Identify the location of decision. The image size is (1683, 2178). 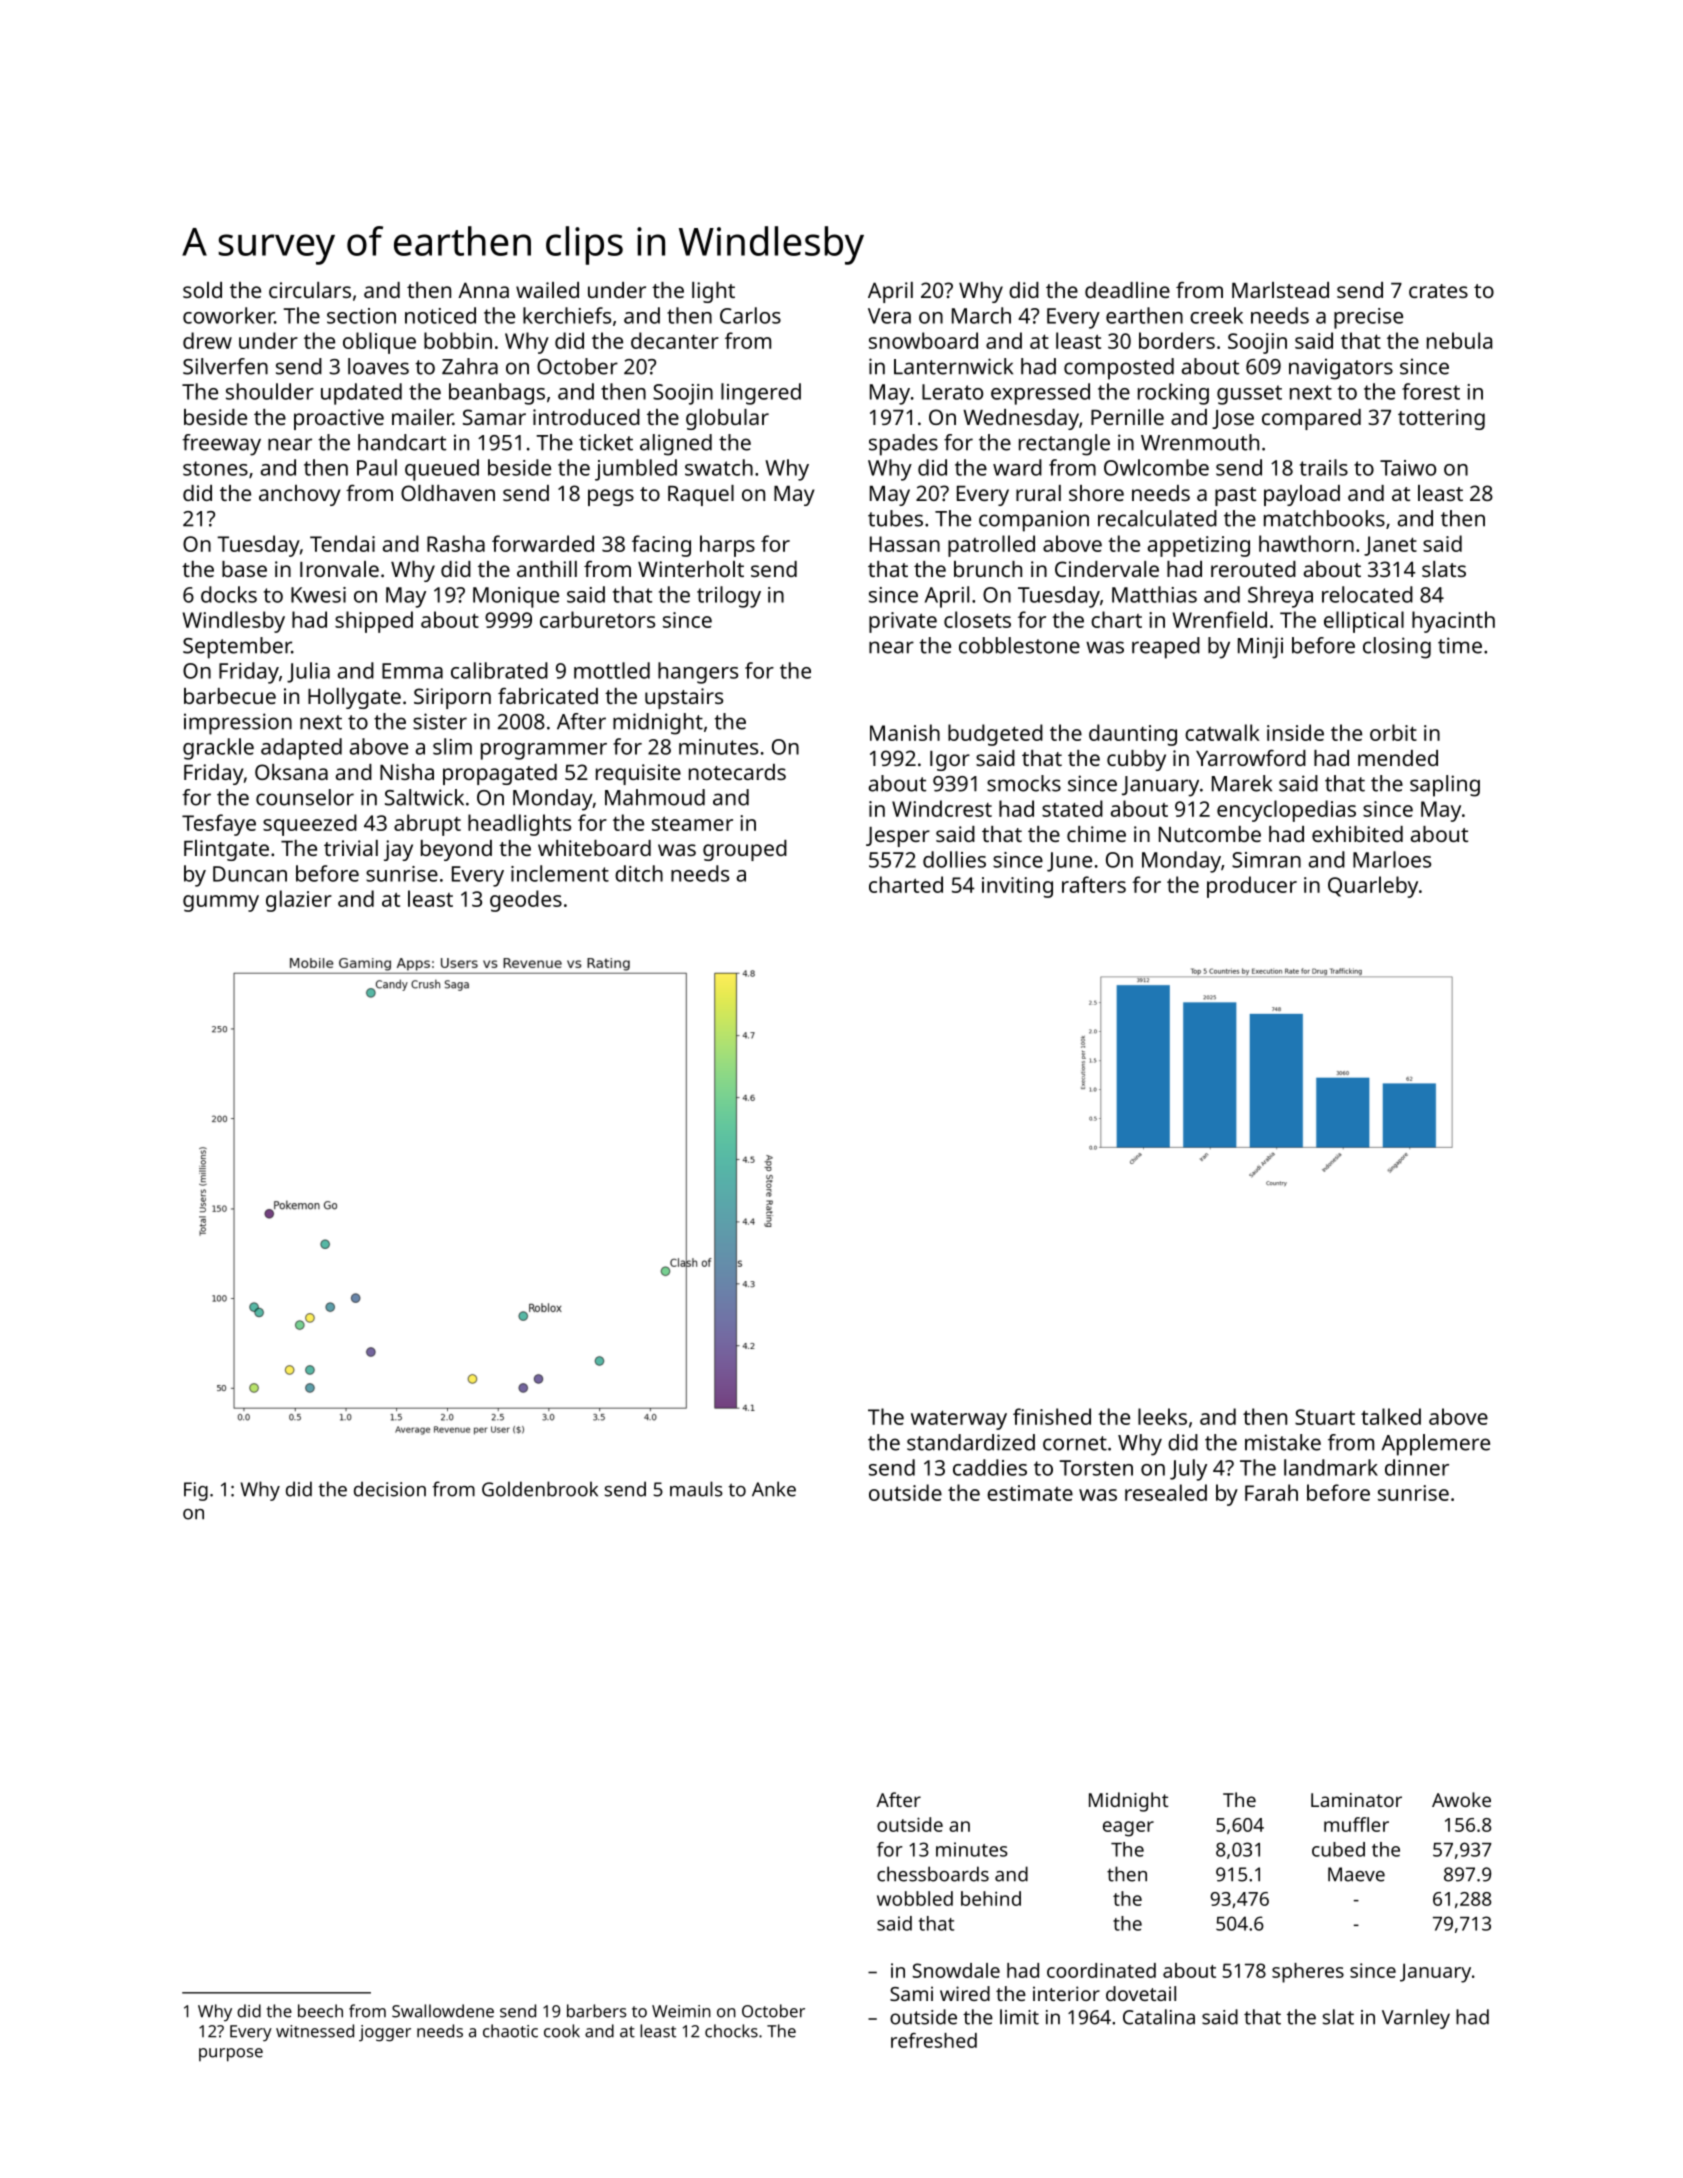
(390, 1489).
